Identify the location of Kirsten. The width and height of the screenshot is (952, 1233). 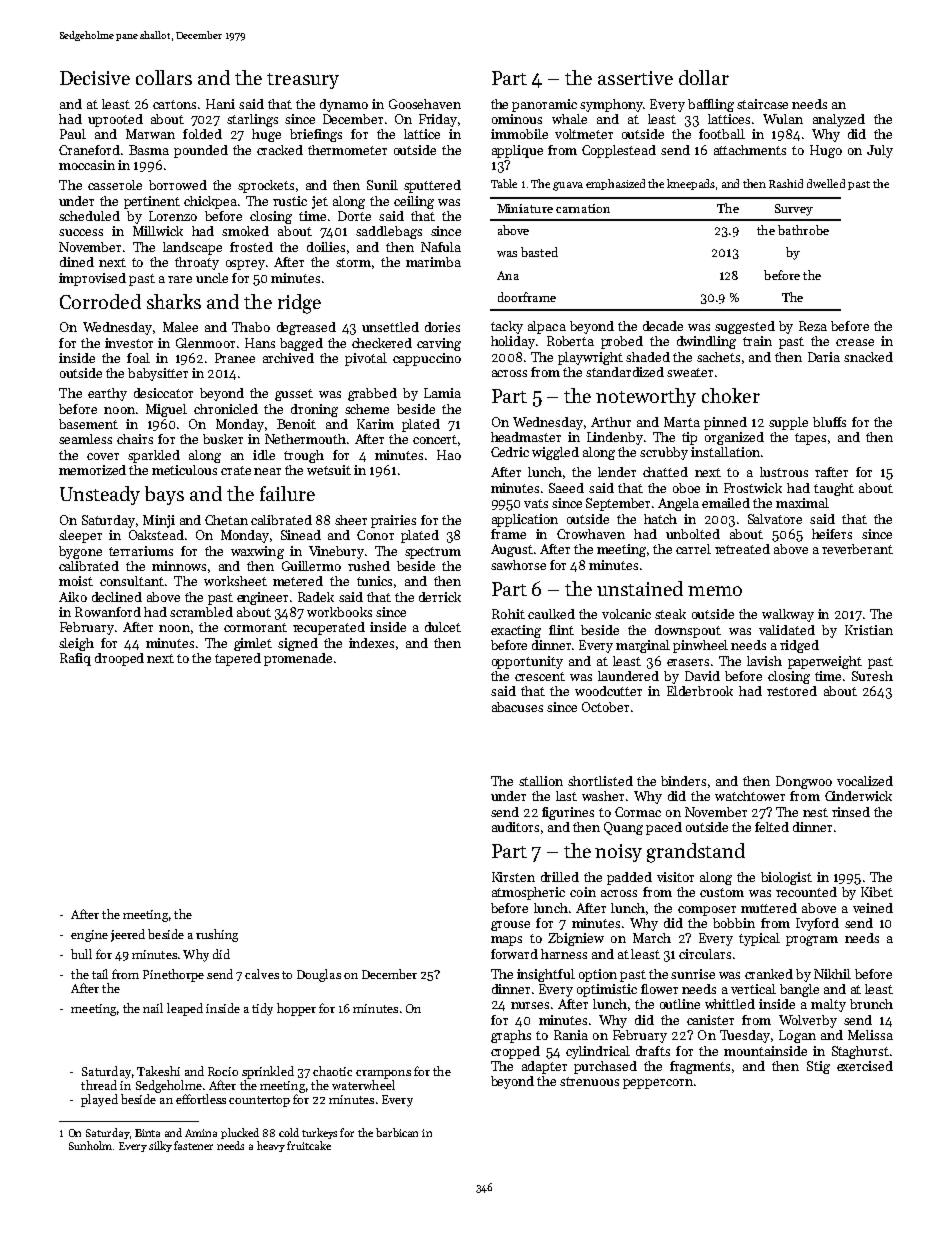
(513, 877).
